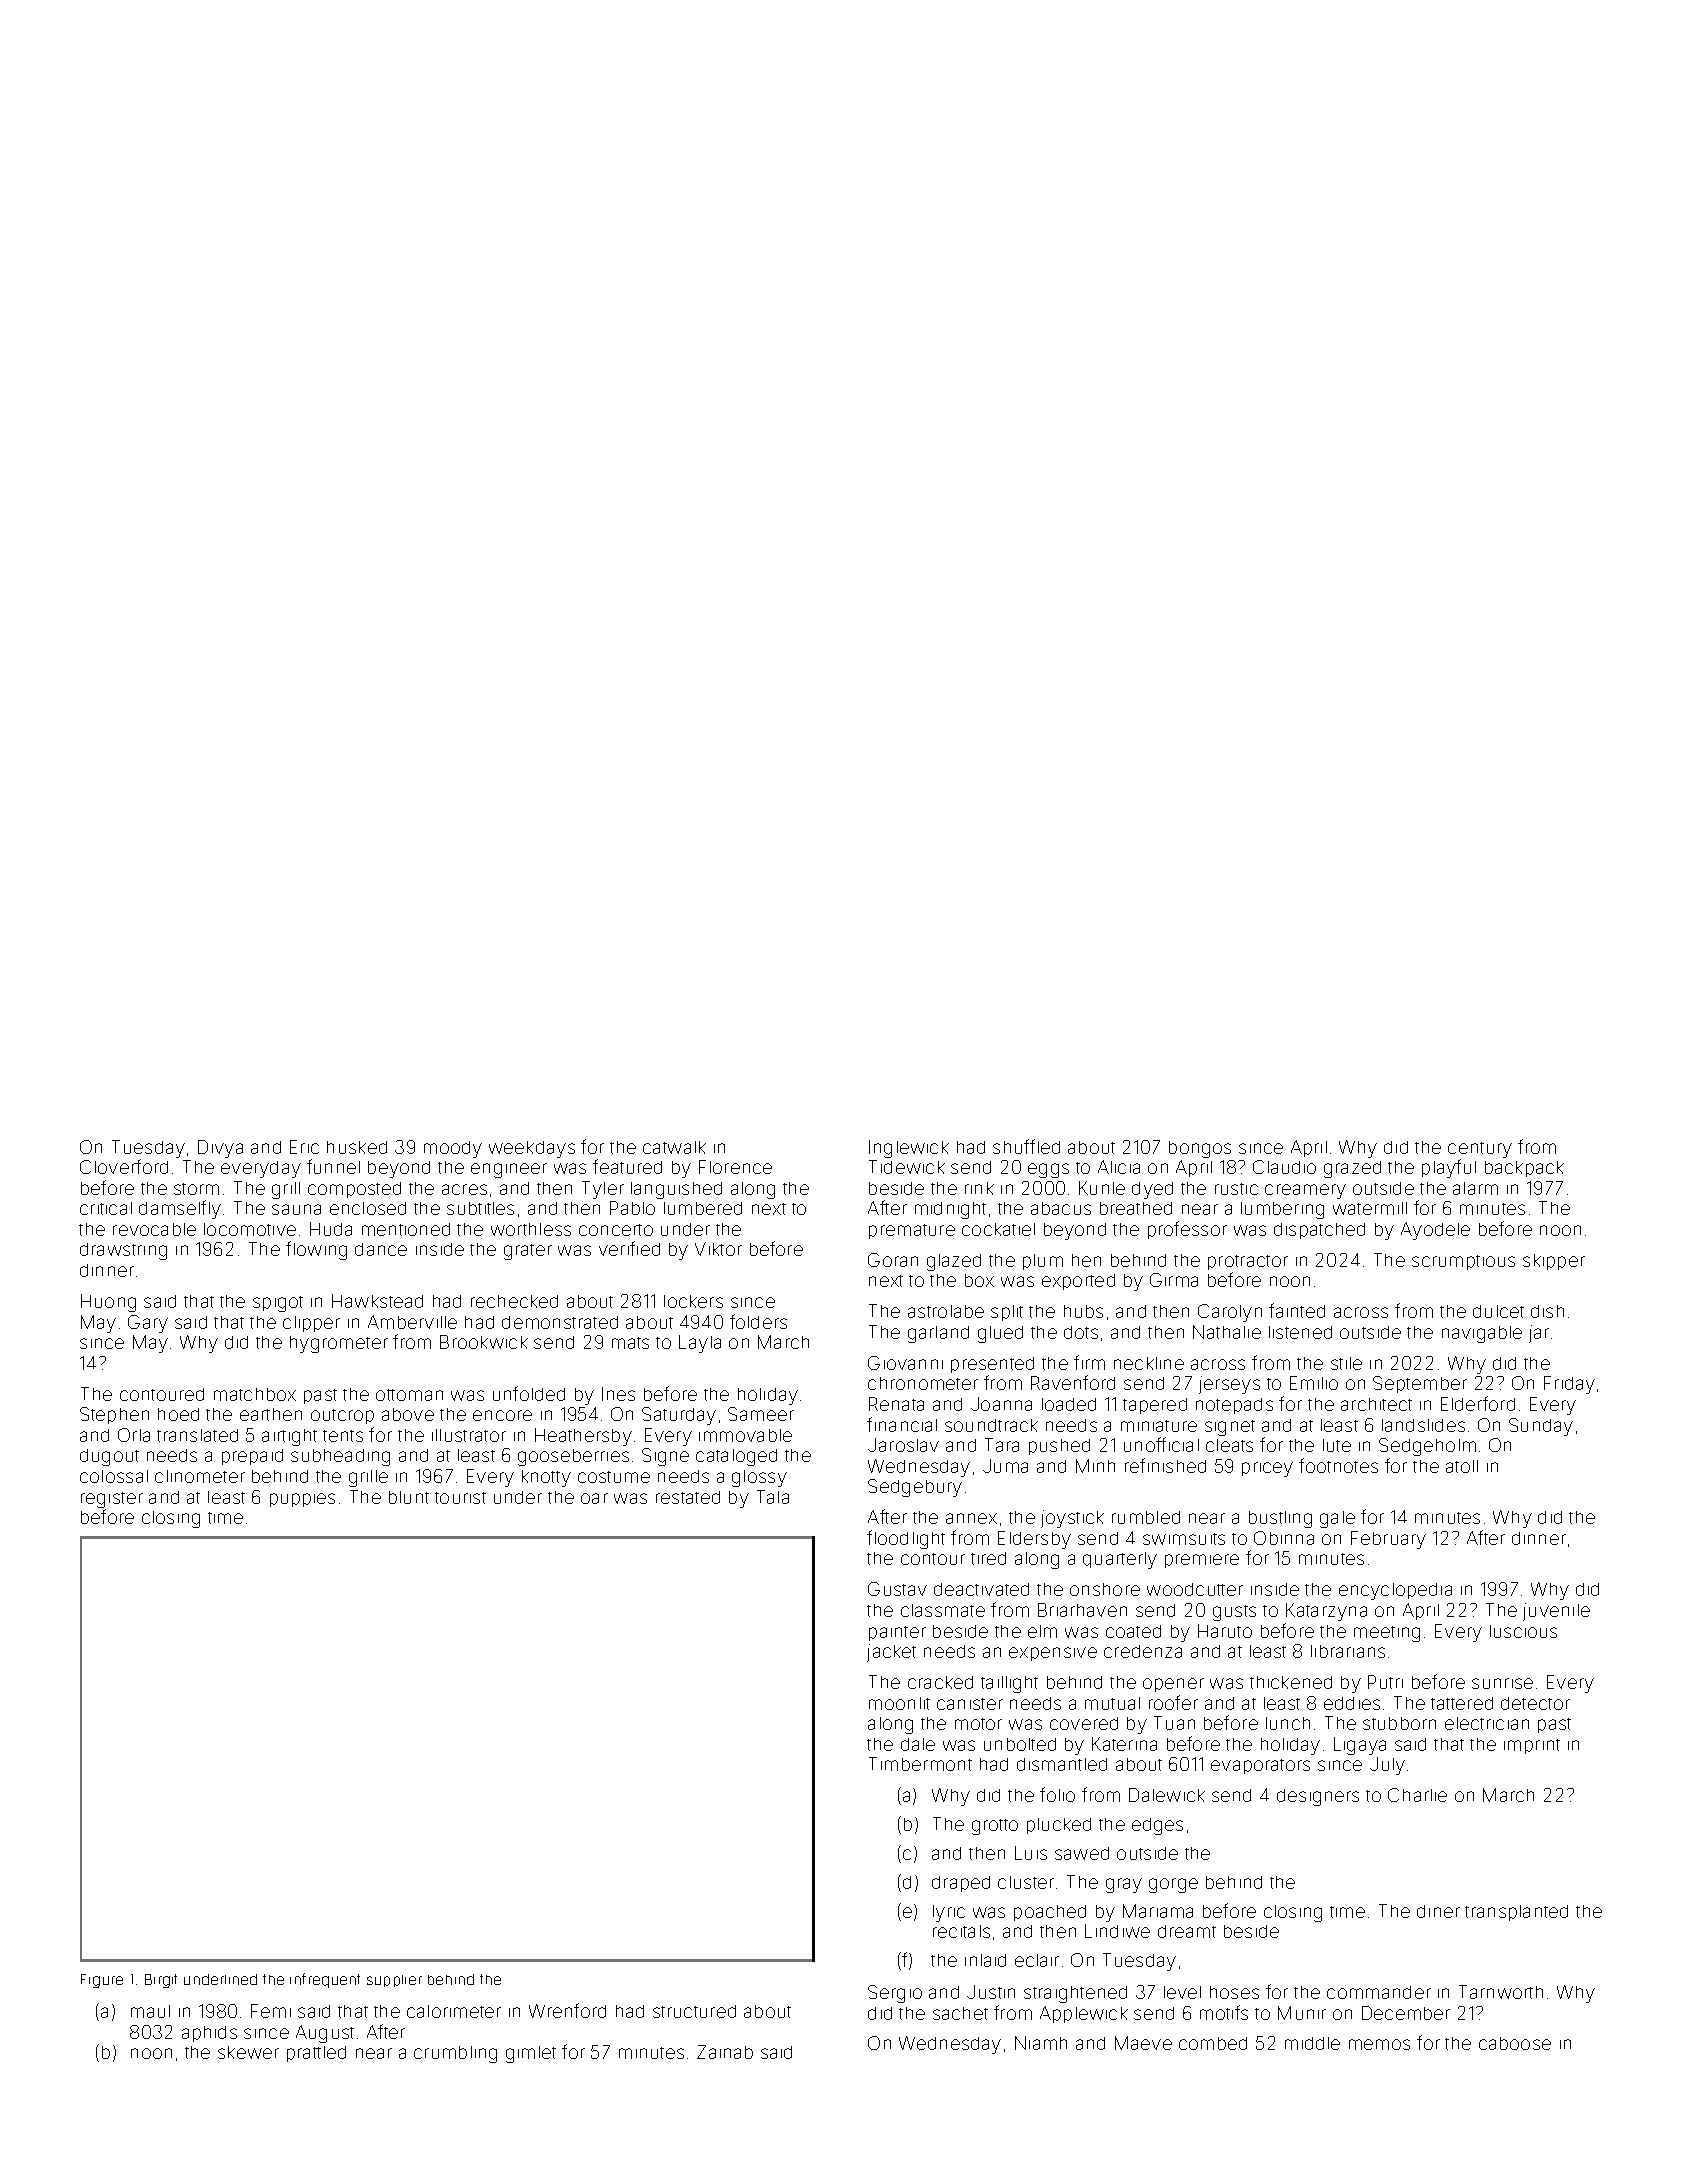  I want to click on register, so click(112, 1500).
